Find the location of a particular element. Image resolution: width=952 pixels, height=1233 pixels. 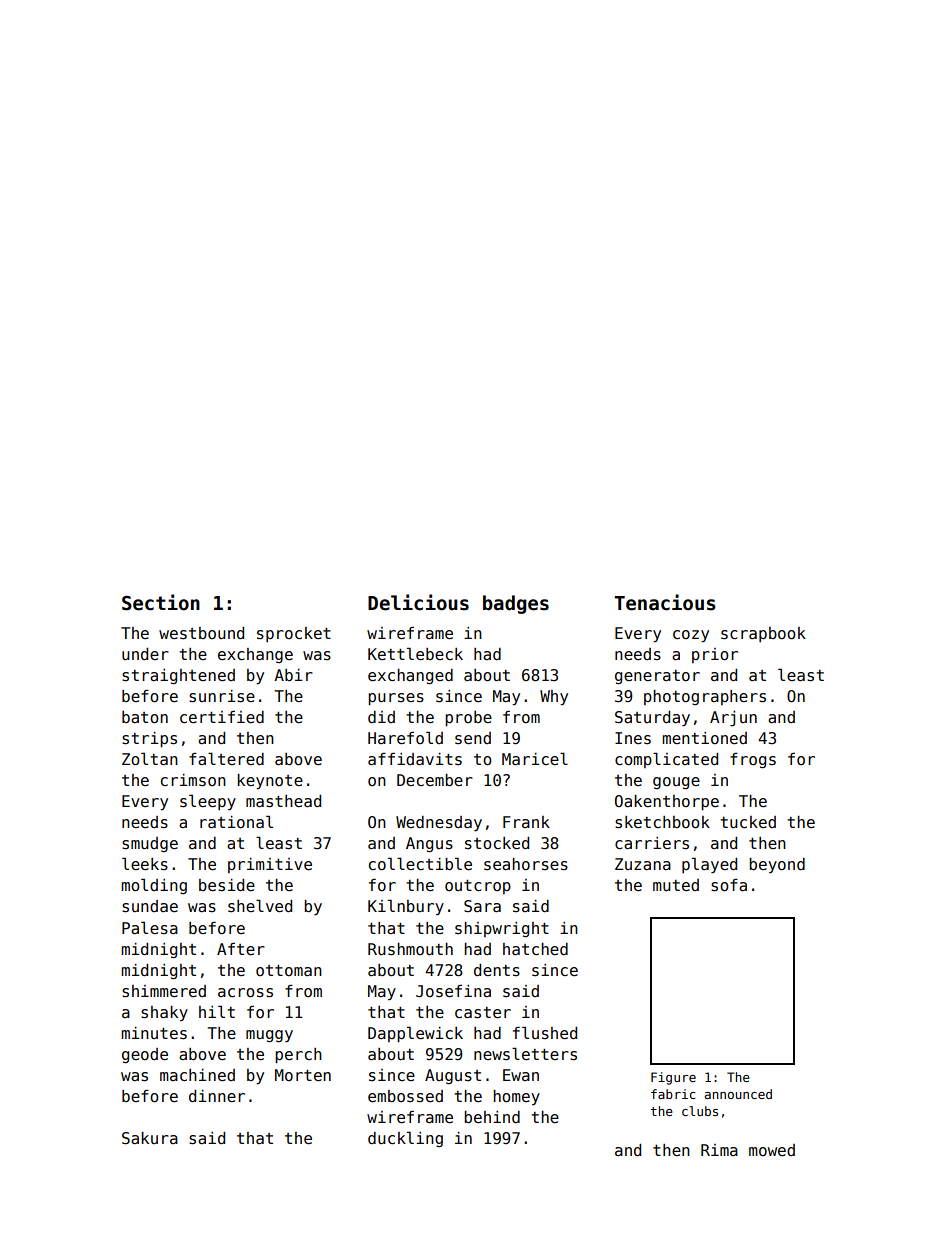

sunrise is located at coordinates (222, 696).
